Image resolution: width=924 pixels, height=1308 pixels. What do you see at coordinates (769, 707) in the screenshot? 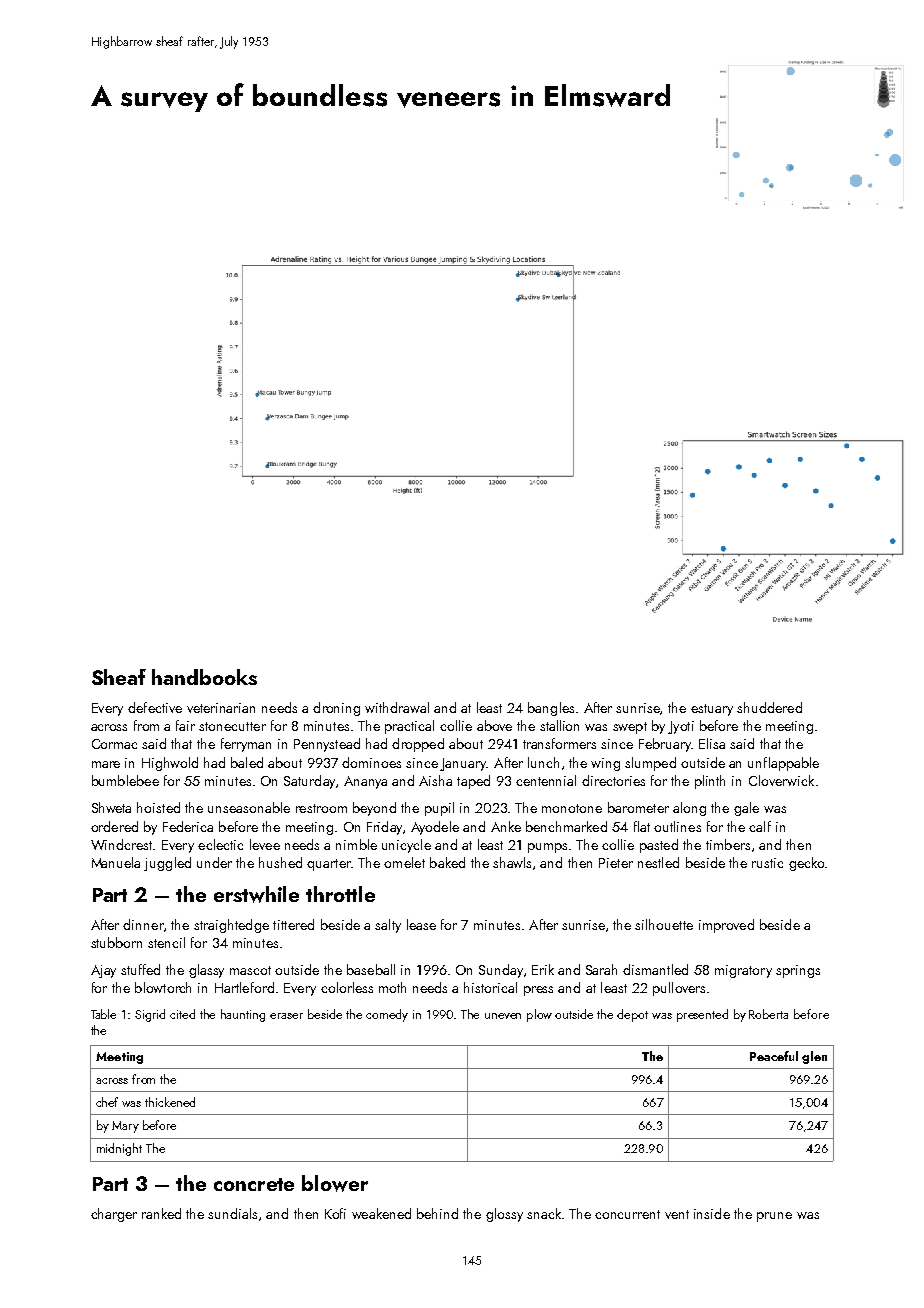
I see `shuddered` at bounding box center [769, 707].
